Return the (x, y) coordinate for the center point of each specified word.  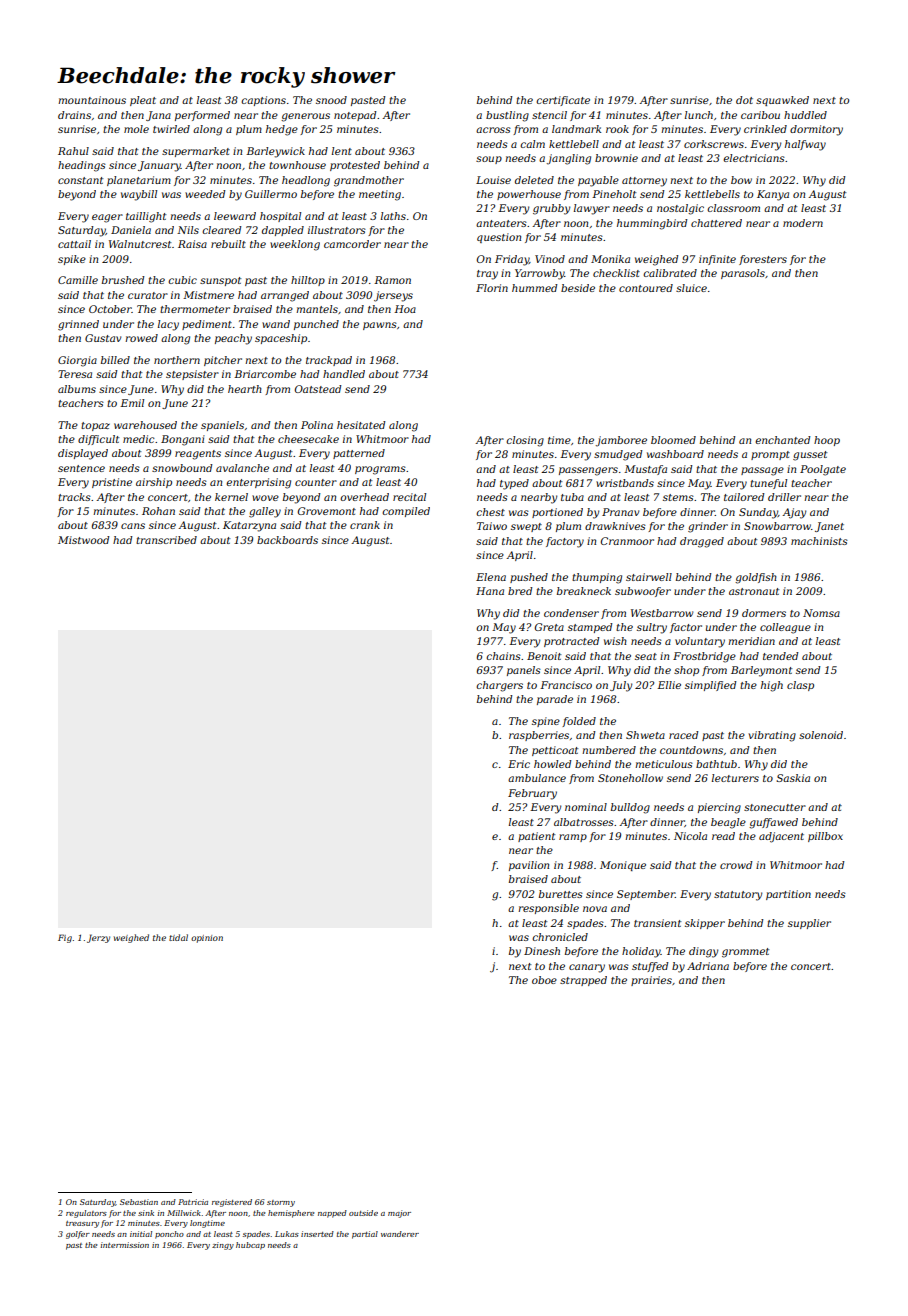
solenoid (821, 735)
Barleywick (275, 152)
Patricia (193, 1202)
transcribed (166, 540)
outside (363, 1213)
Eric (519, 764)
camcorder (352, 244)
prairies (651, 981)
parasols (743, 274)
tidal (178, 937)
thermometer (195, 309)
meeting (380, 195)
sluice (691, 288)
